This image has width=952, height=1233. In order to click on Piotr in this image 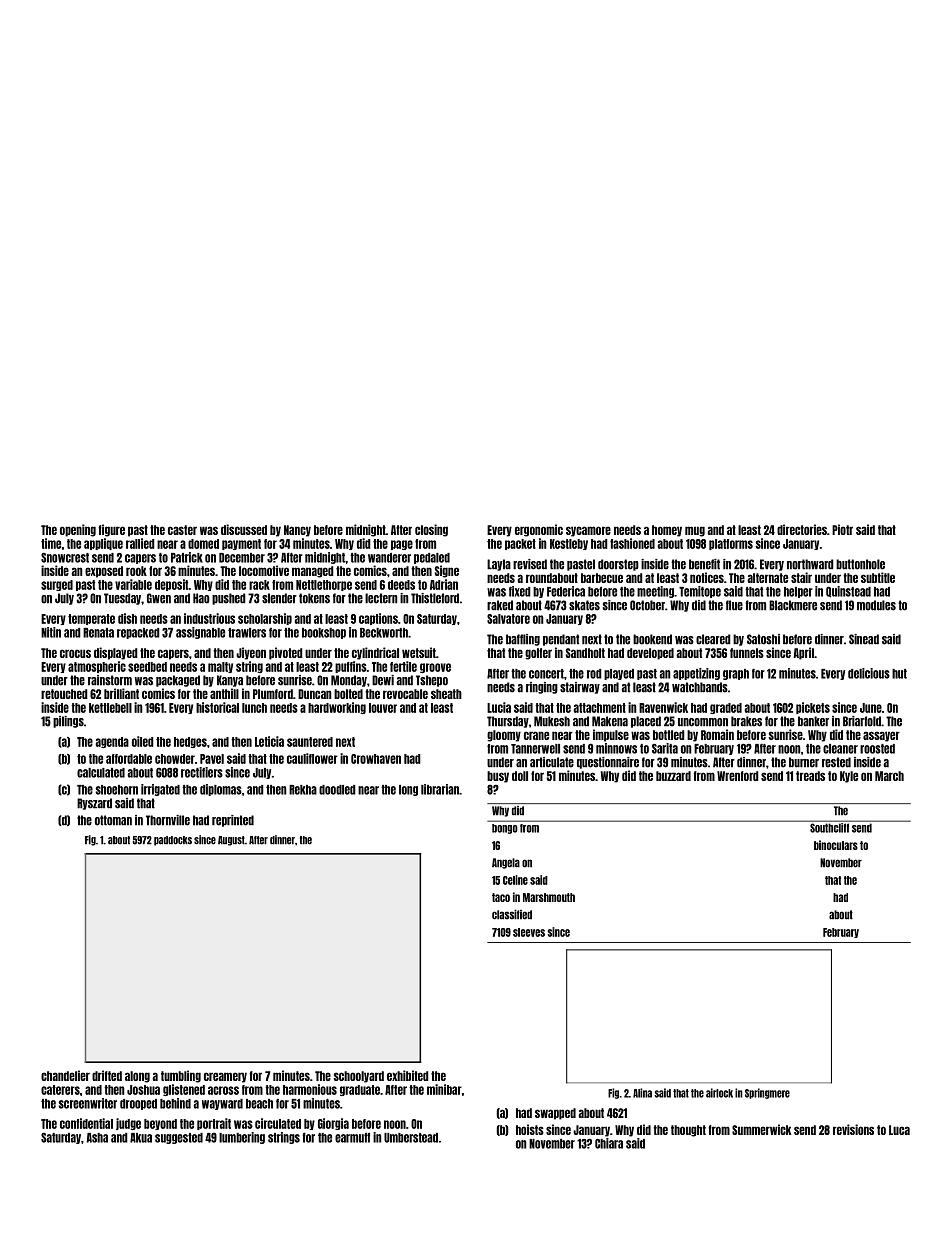, I will do `click(842, 529)`.
